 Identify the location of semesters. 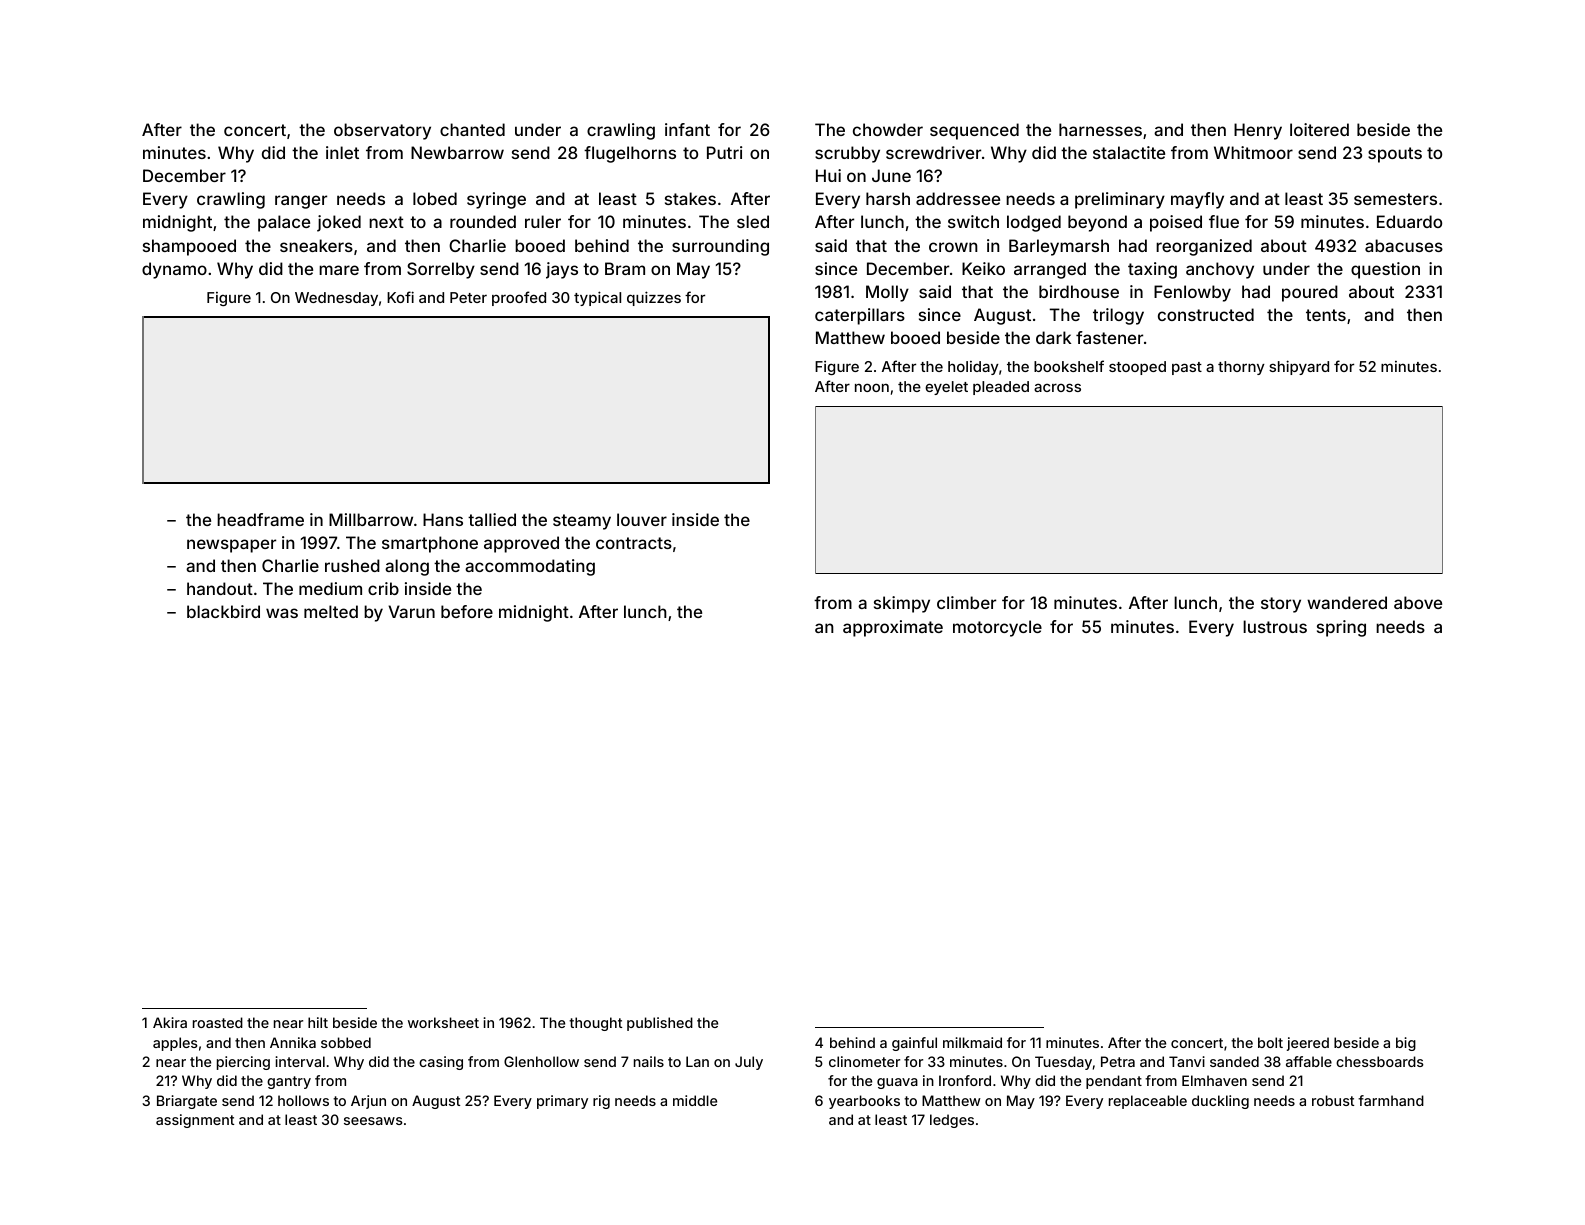
(1395, 199).
